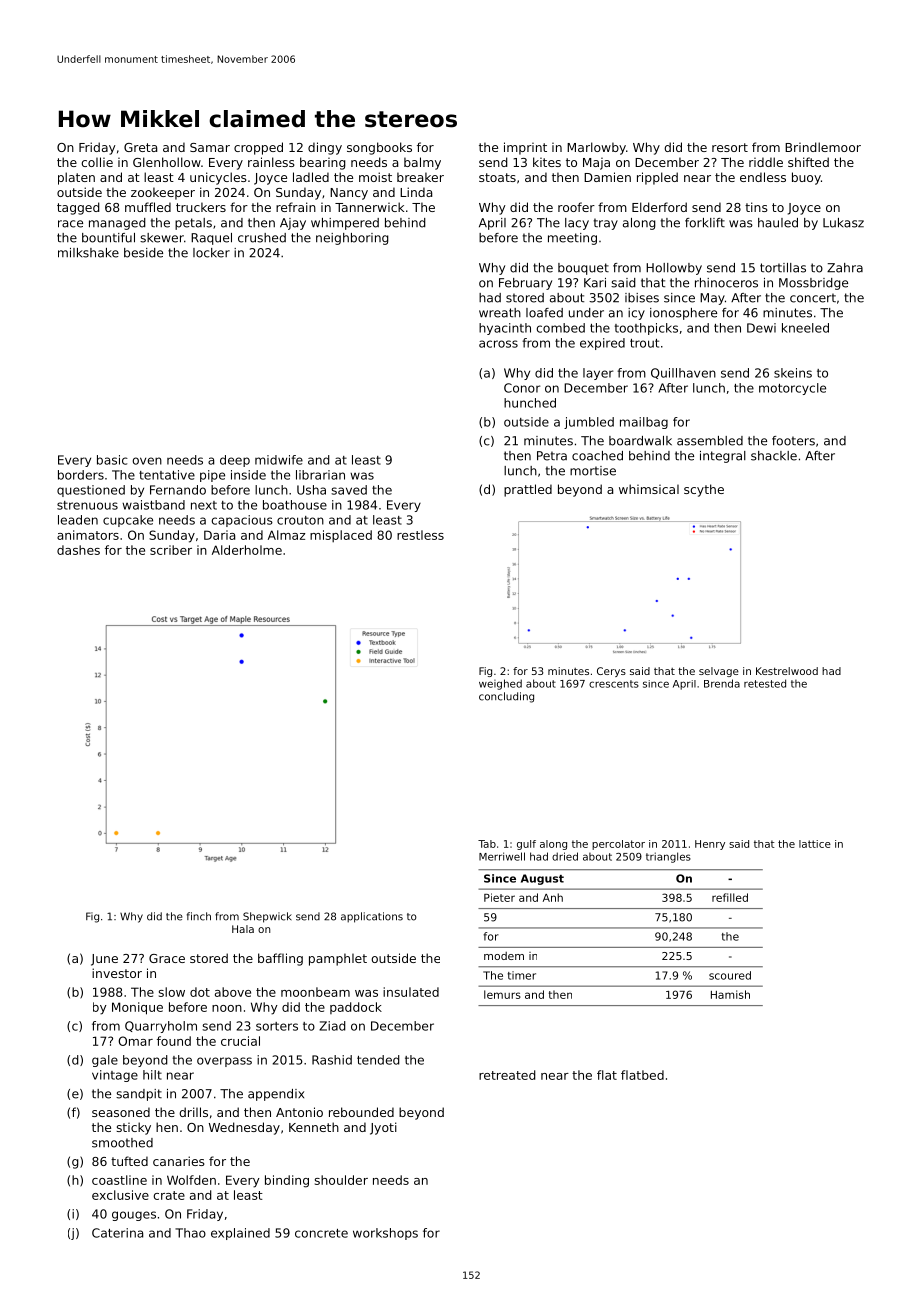 Image resolution: width=924 pixels, height=1308 pixels. I want to click on Caterina, so click(117, 1233).
